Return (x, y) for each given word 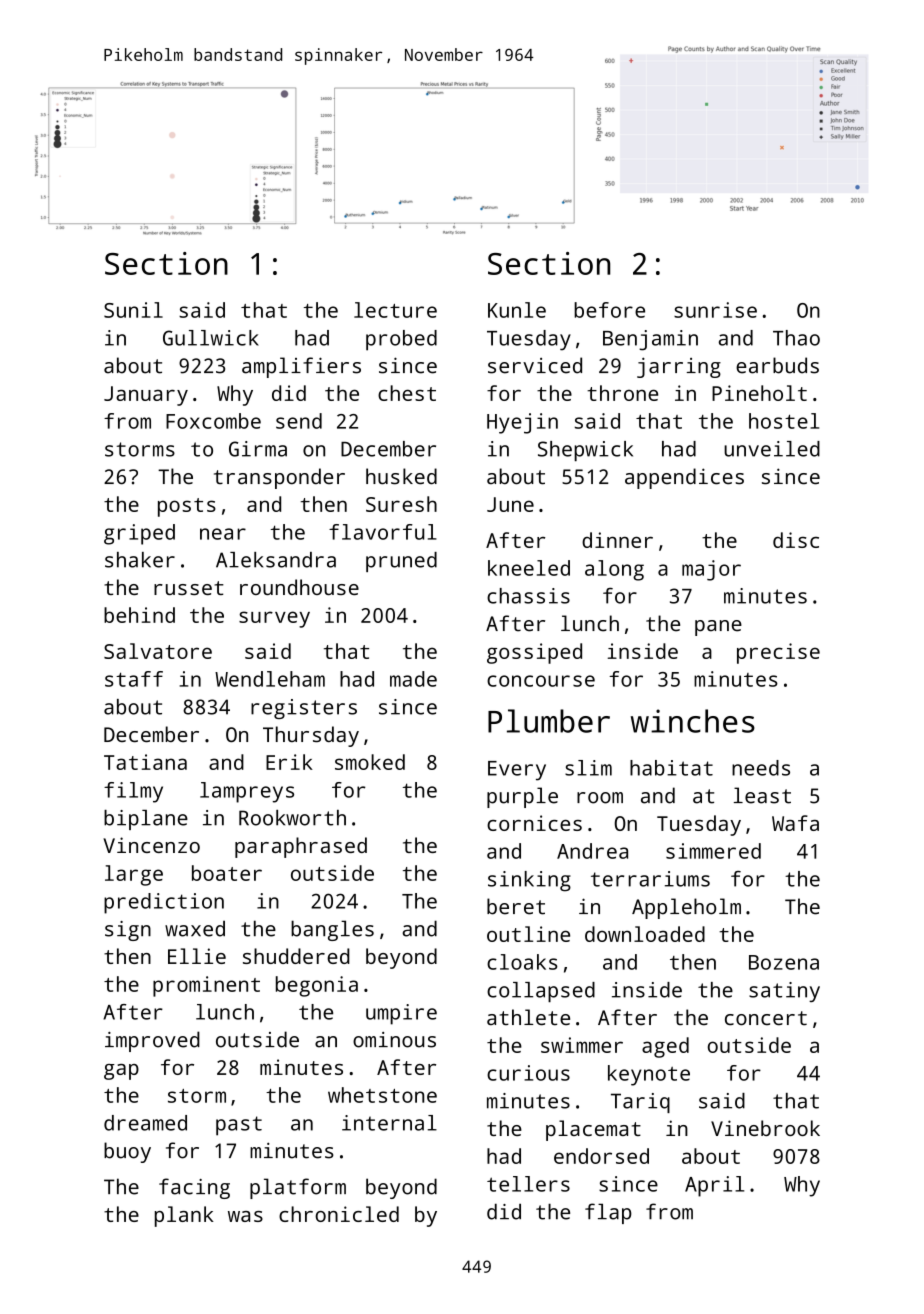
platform (298, 1188)
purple (522, 797)
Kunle (517, 310)
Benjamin (650, 340)
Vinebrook (765, 1128)
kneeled (529, 568)
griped (139, 534)
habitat (671, 768)
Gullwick (211, 338)
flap (608, 1213)
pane (718, 628)
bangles (332, 930)
